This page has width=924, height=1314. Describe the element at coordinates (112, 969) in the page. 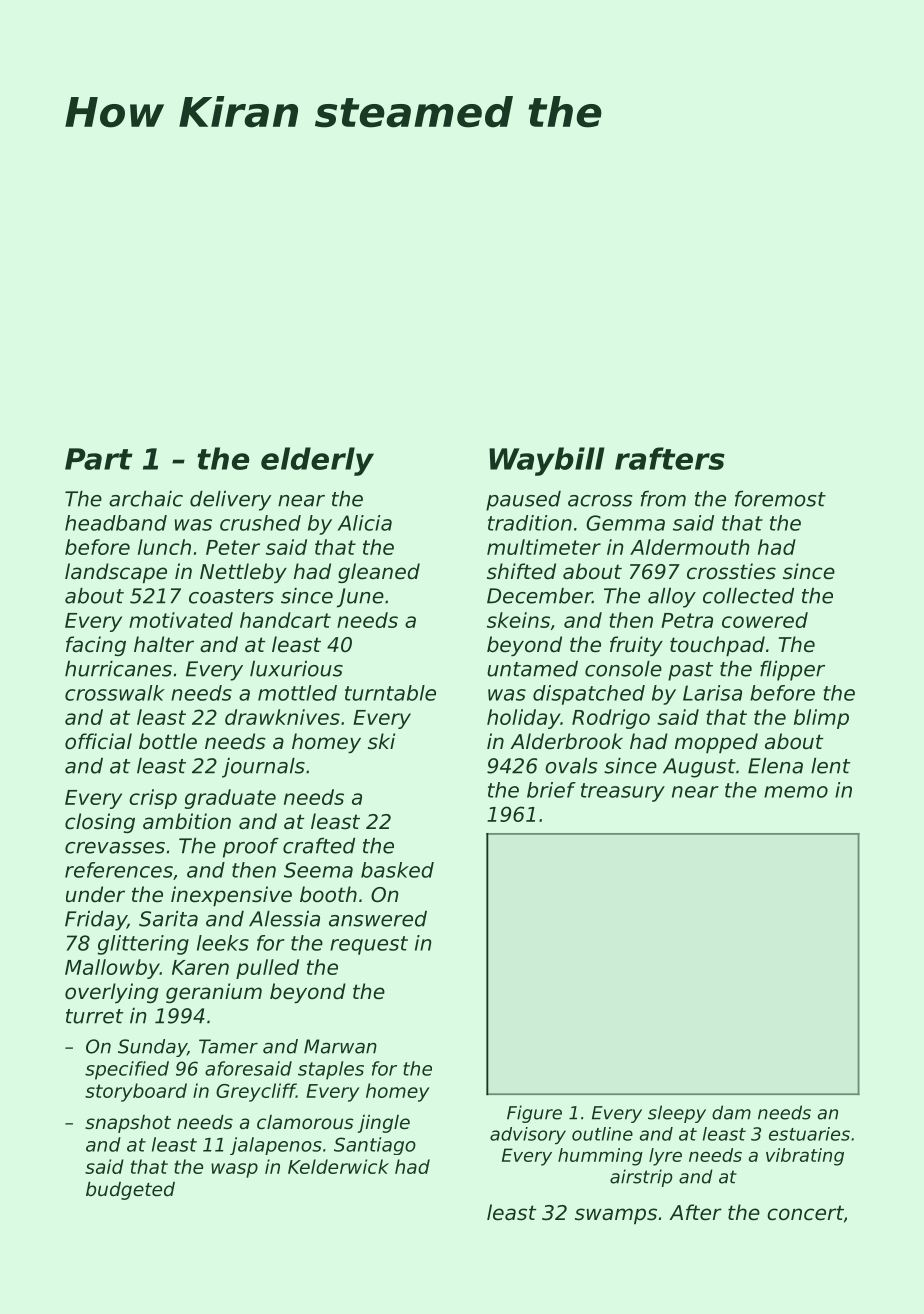

I see `Mallowby` at that location.
